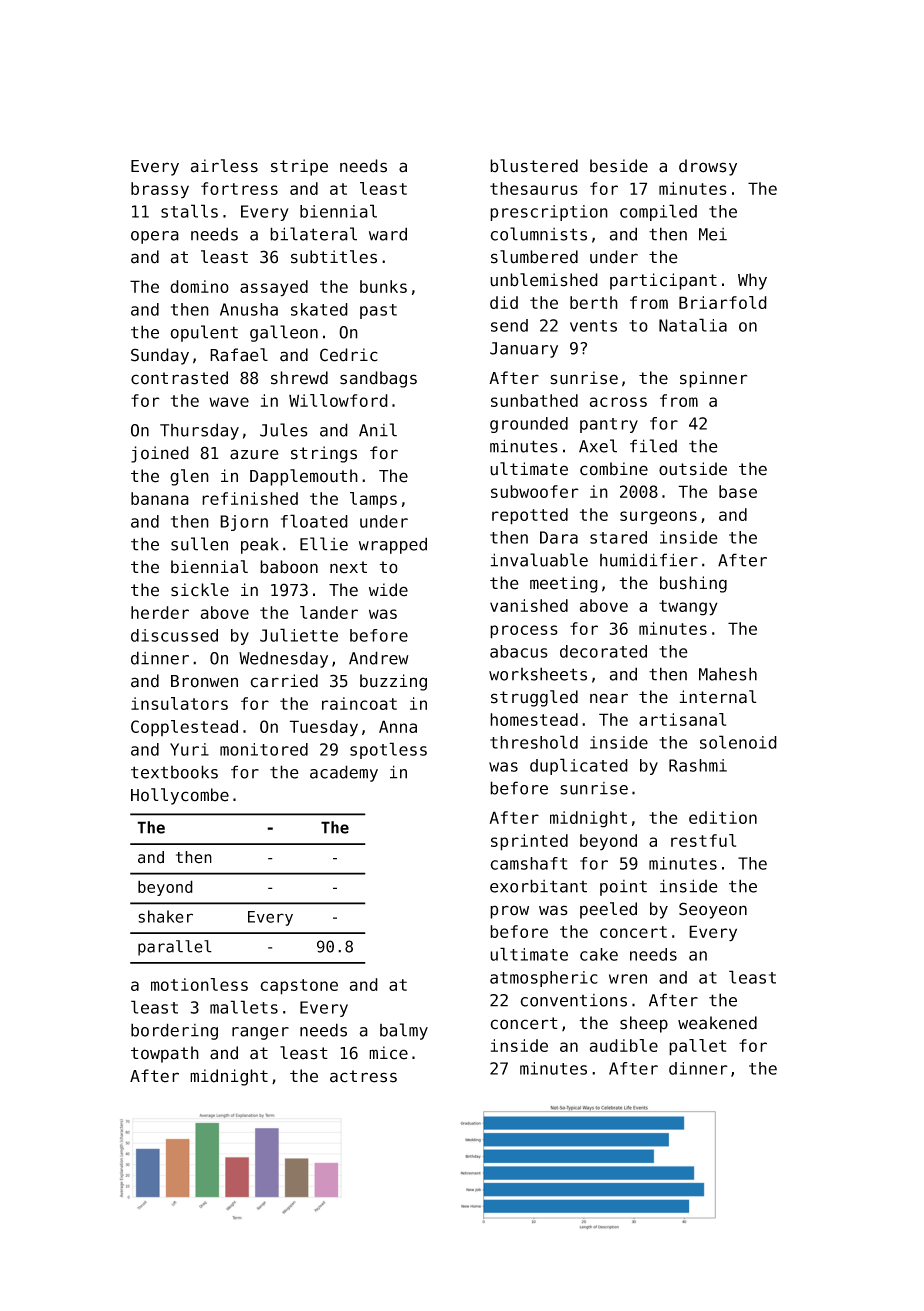 Image resolution: width=924 pixels, height=1311 pixels. What do you see at coordinates (529, 425) in the screenshot?
I see `grounded` at bounding box center [529, 425].
